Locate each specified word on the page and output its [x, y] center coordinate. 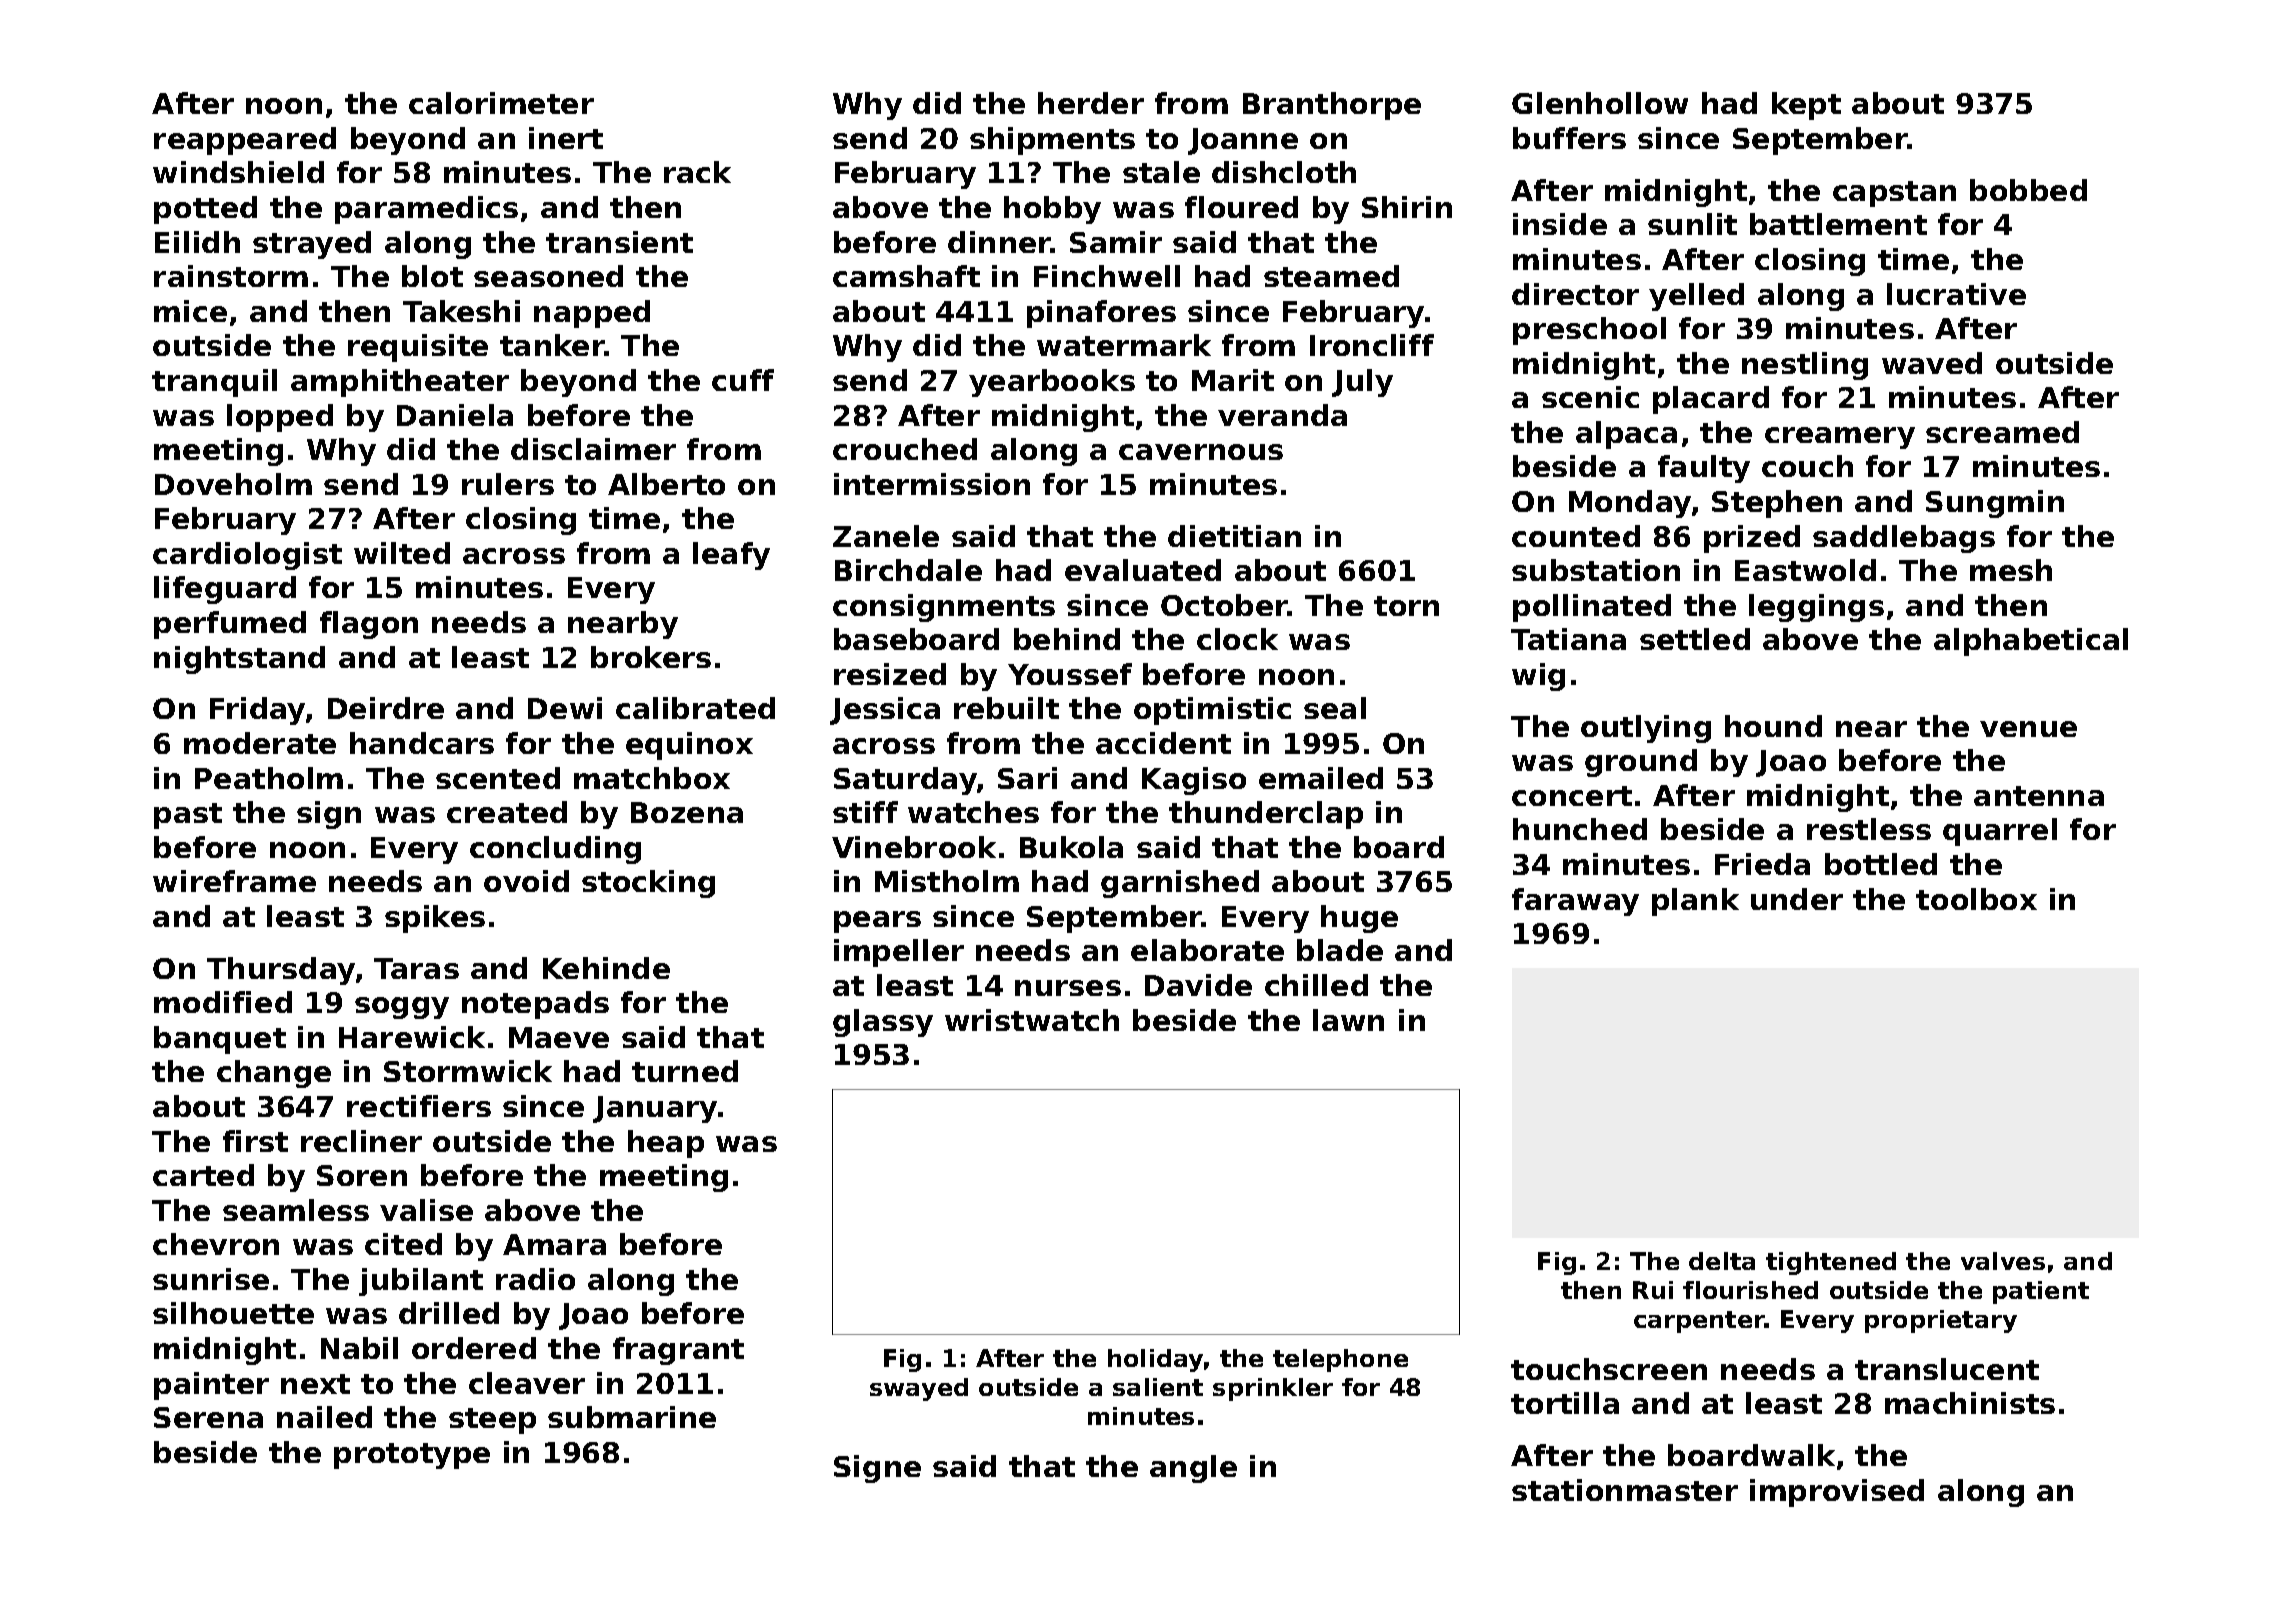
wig [1538, 677]
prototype [412, 1456]
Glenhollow [1600, 103]
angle [1193, 1469]
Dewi [565, 708]
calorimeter [501, 103]
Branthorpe [1332, 106]
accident [1163, 743]
